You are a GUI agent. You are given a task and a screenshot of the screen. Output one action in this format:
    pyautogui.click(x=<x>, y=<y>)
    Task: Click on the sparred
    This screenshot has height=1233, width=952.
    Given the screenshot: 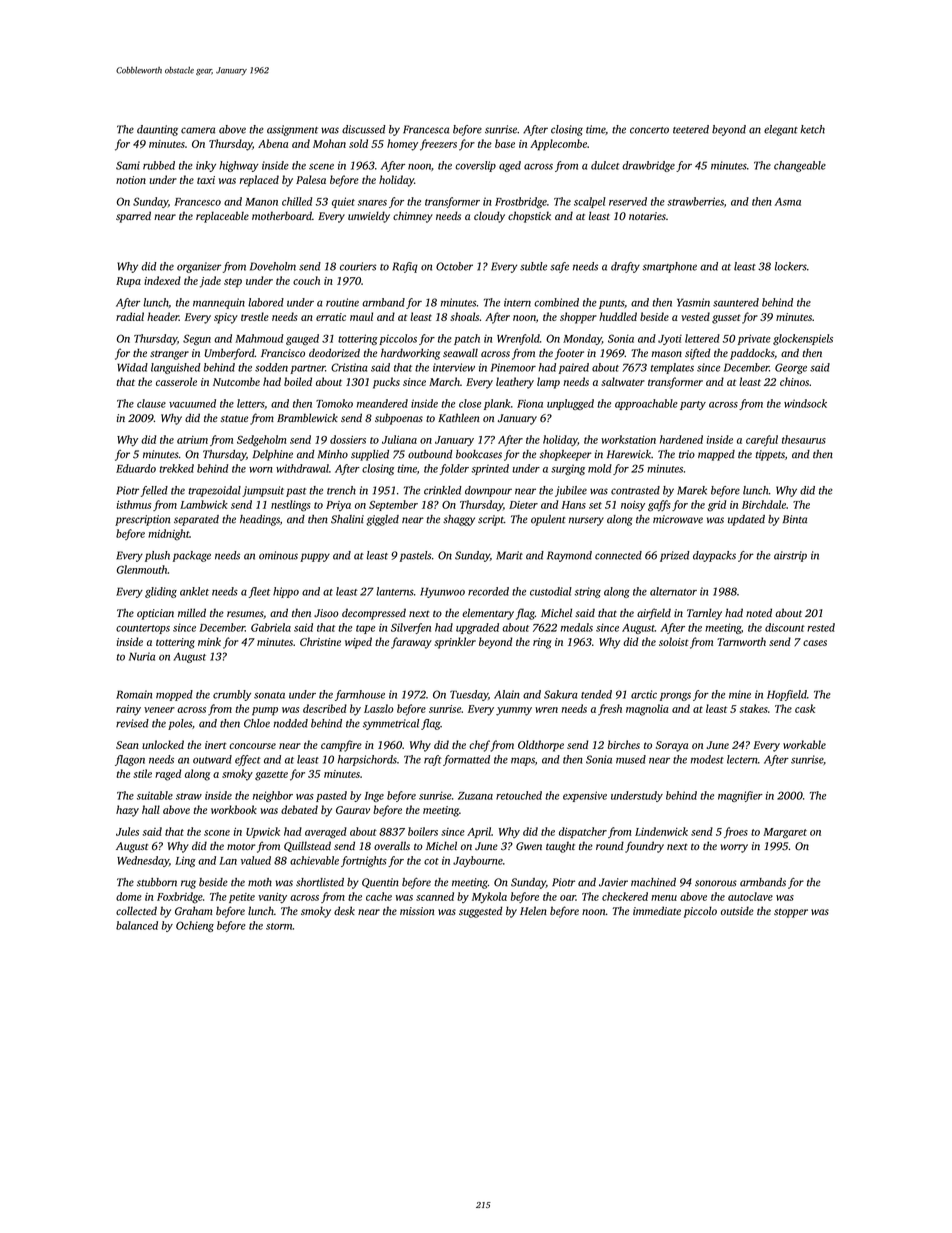 What is the action you would take?
    pyautogui.click(x=133, y=217)
